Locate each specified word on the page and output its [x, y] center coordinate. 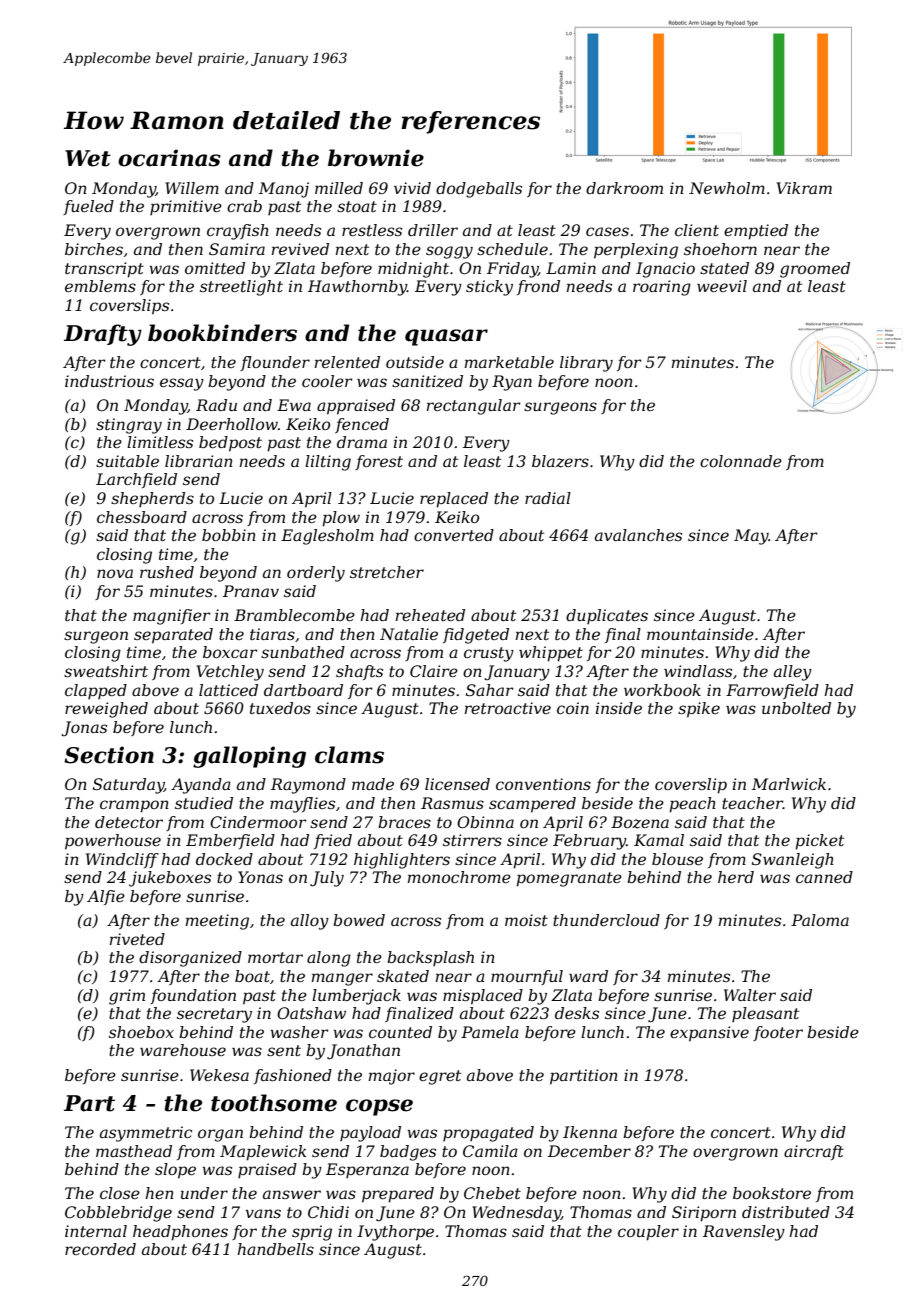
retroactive [508, 708]
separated [173, 636]
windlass [698, 671]
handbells [276, 1249]
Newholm [727, 188]
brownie [376, 158]
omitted [215, 268]
